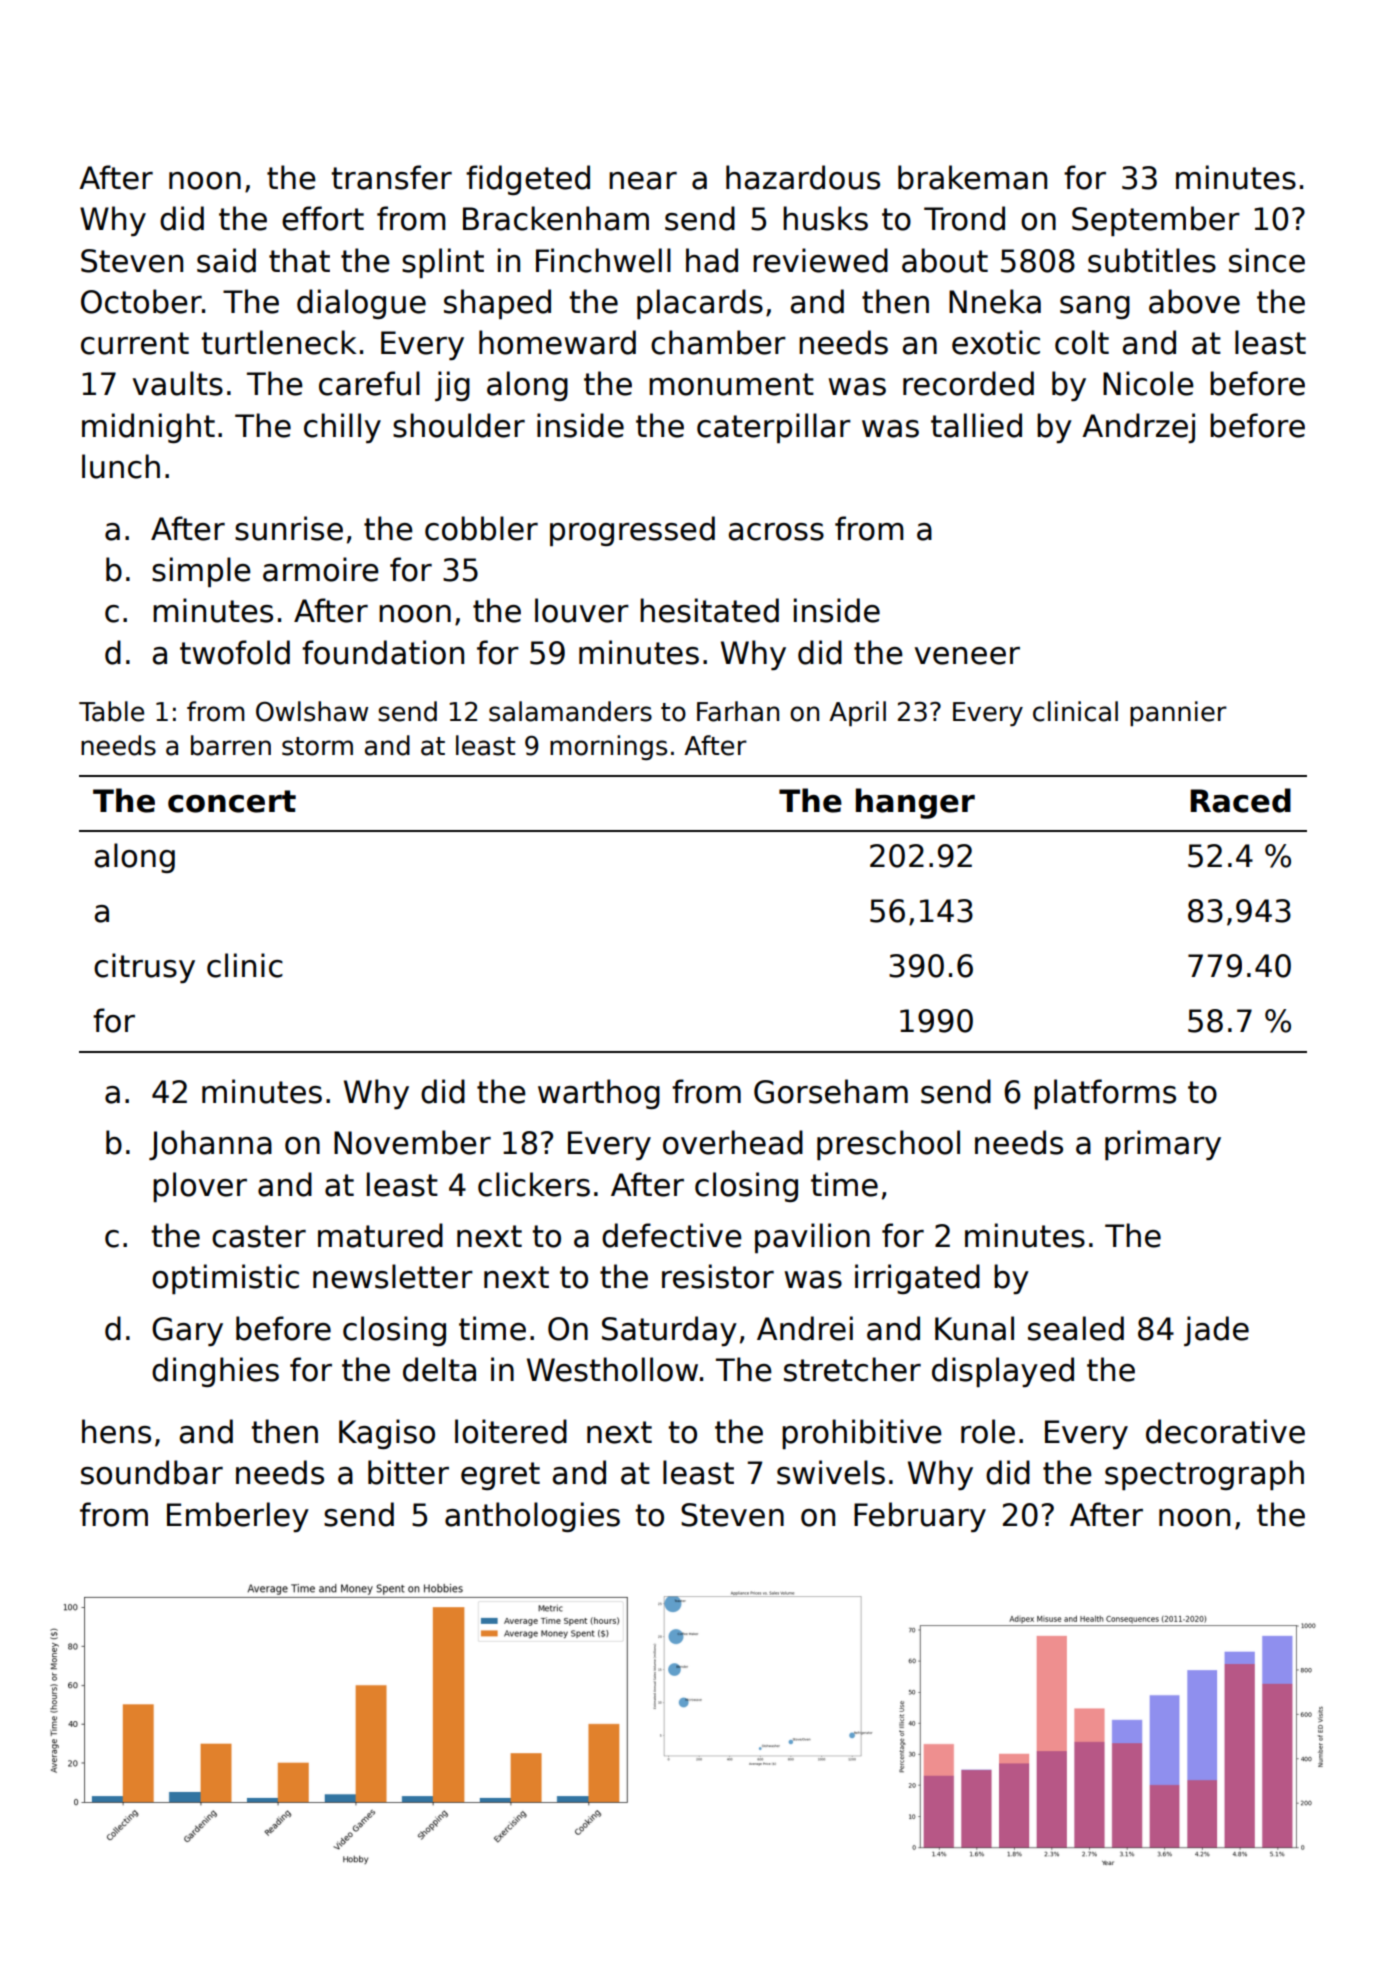 The image size is (1386, 1969). Describe the element at coordinates (177, 383) in the page. I see `vaults` at that location.
